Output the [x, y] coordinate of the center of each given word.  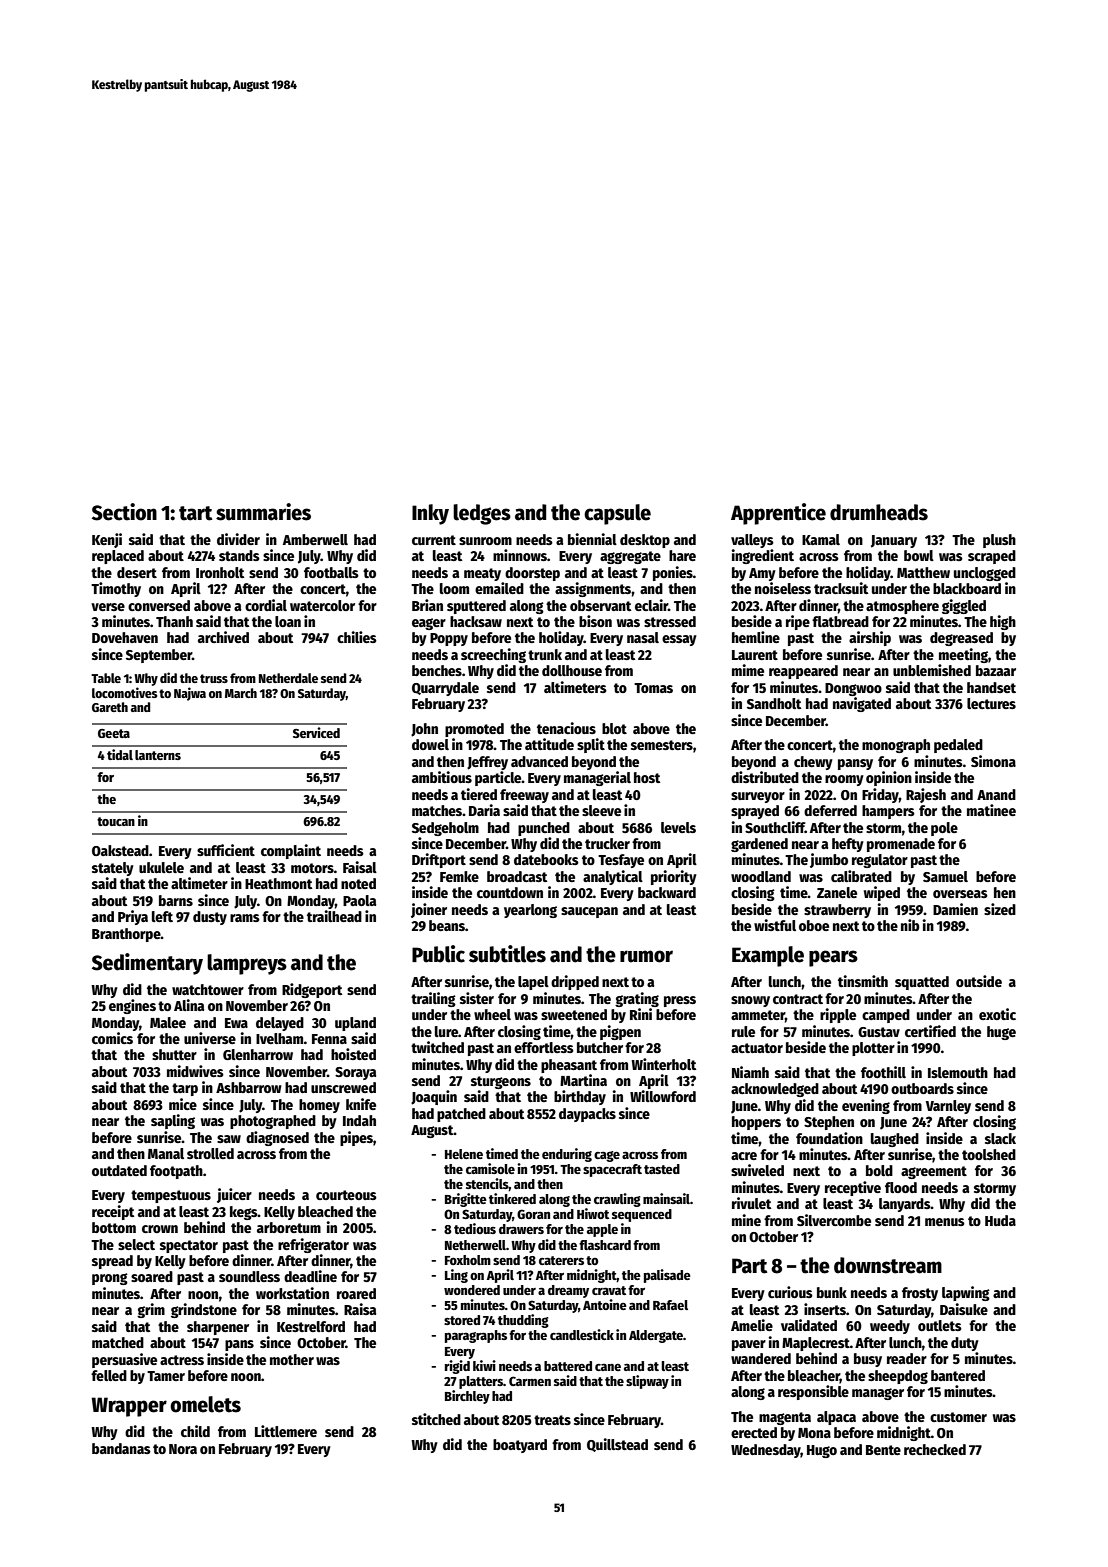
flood [901, 1187]
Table [106, 678]
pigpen [620, 1032]
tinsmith [863, 981]
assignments [593, 589]
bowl [919, 555]
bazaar [996, 670]
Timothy [116, 589]
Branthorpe [126, 935]
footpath [176, 1172]
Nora [183, 1449]
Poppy [449, 639]
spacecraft [612, 1170]
